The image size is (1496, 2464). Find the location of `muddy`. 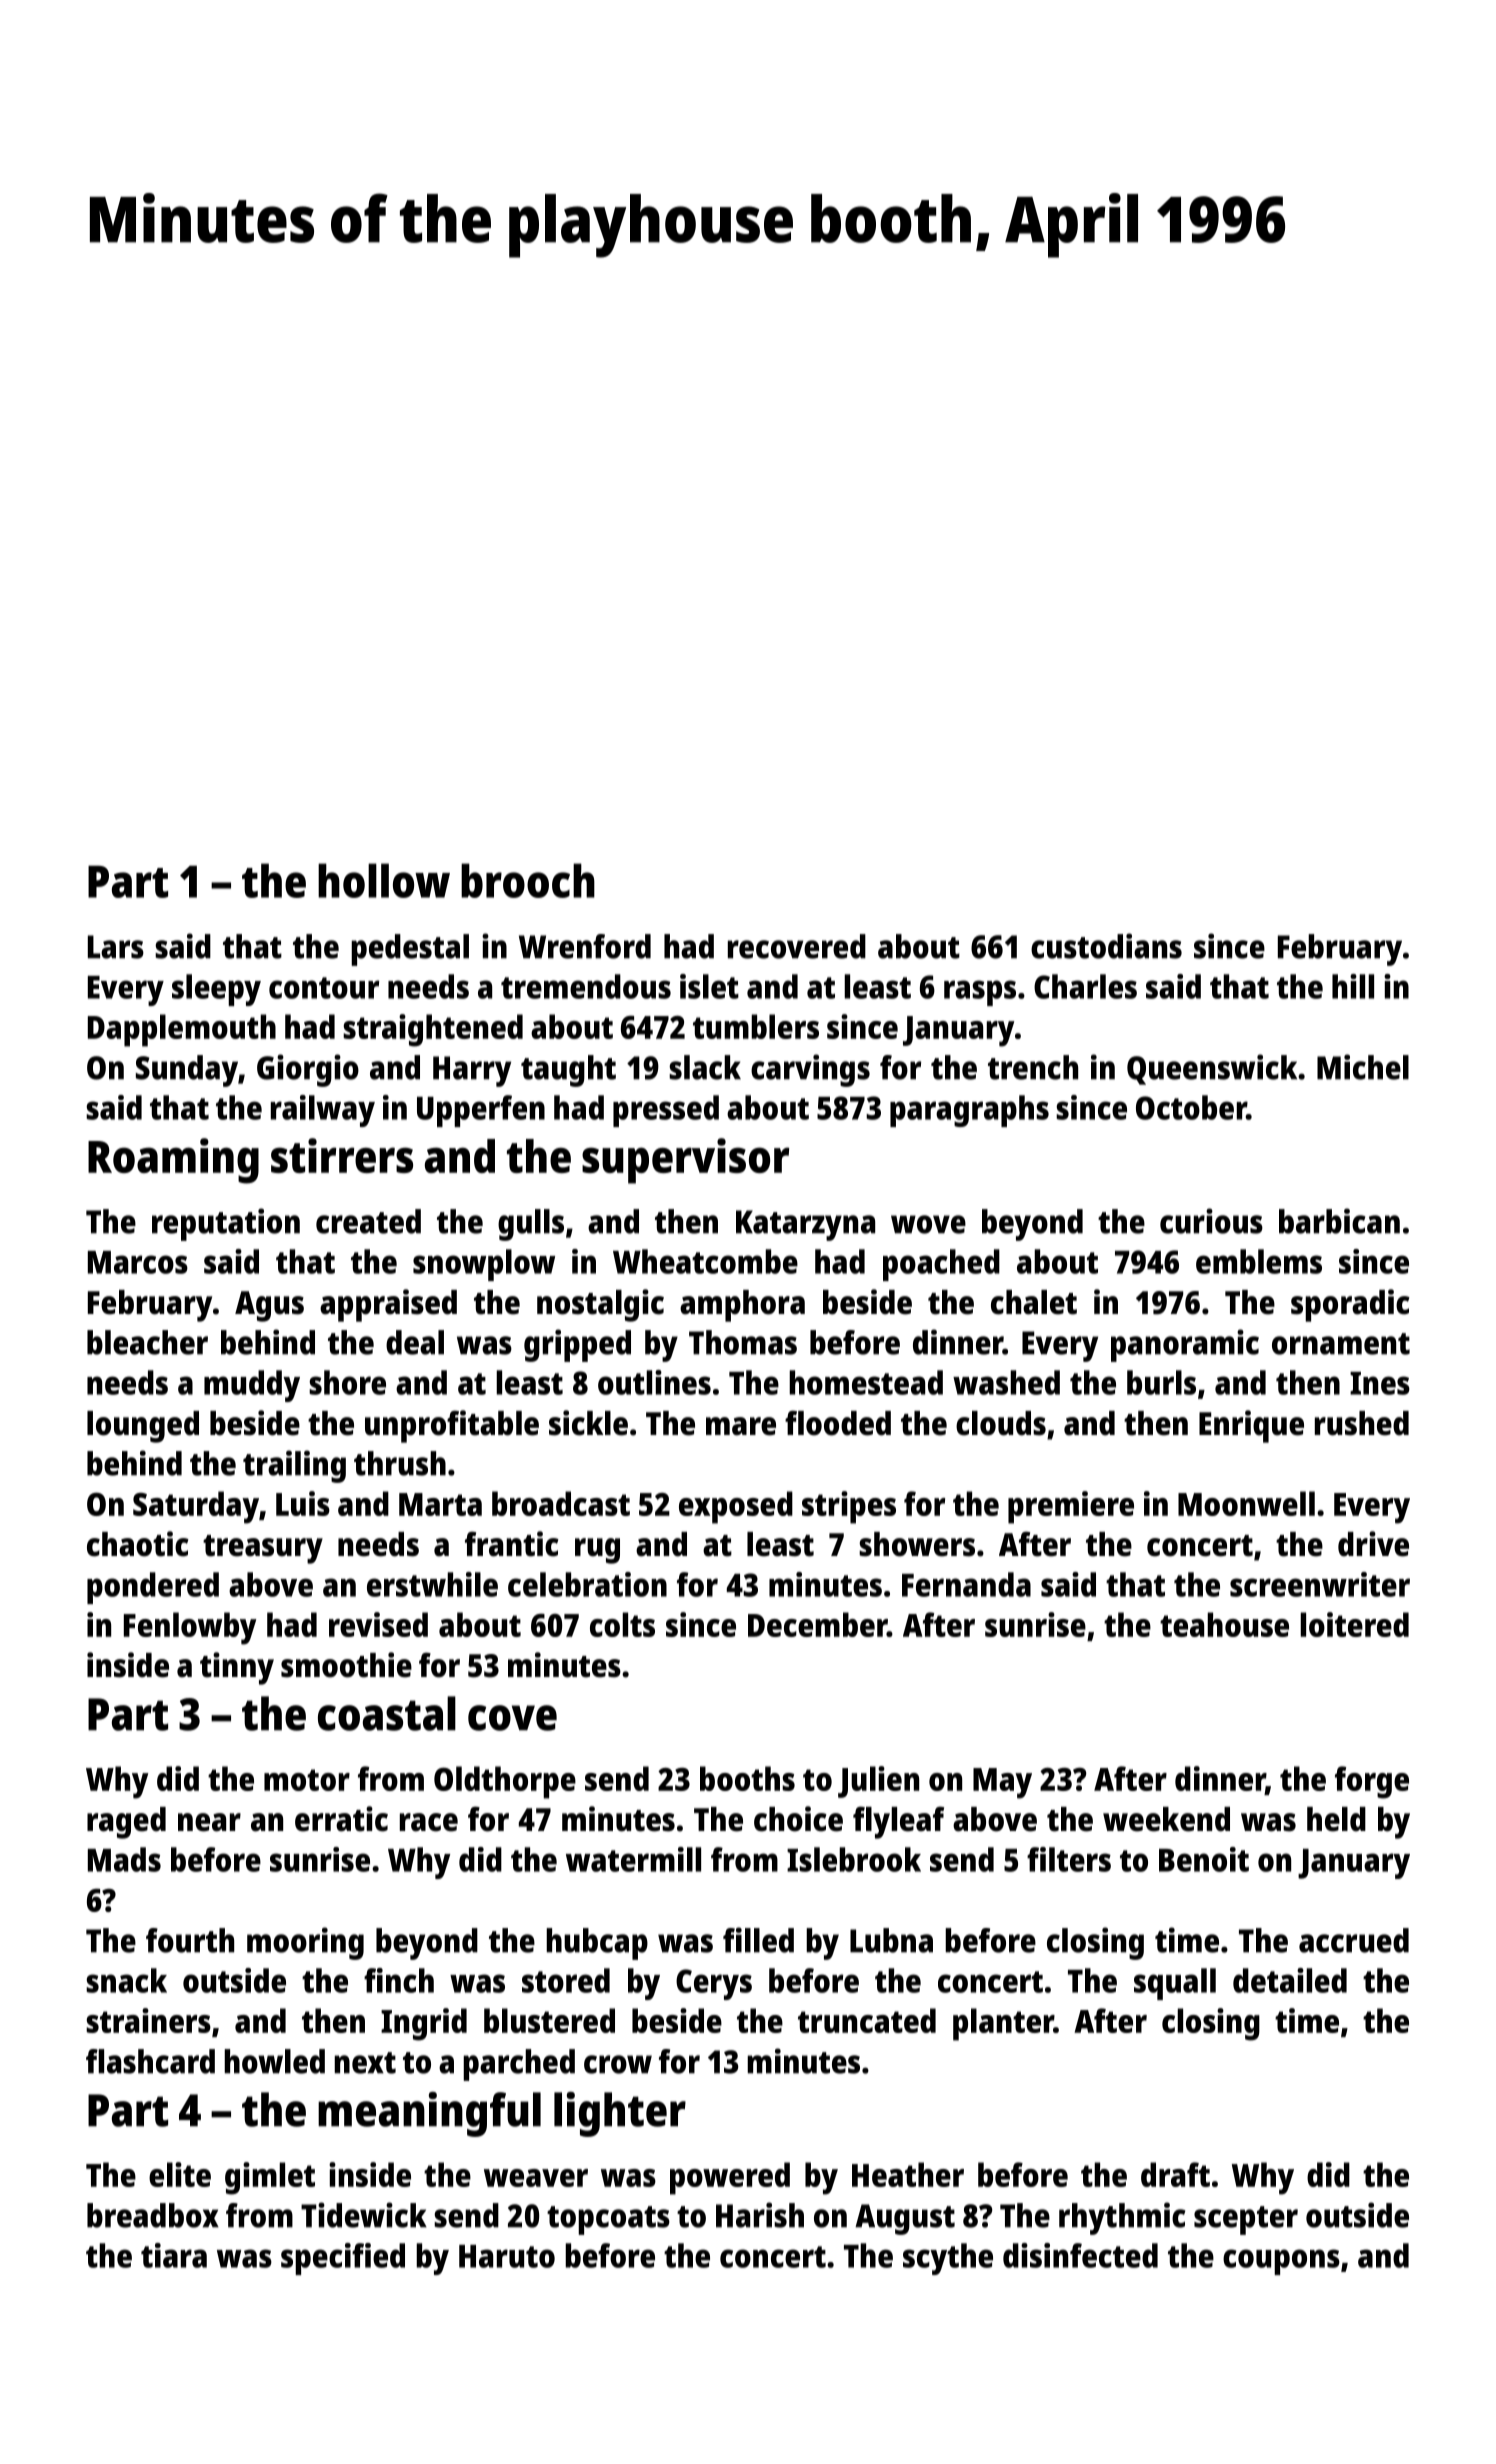

muddy is located at coordinates (252, 1386).
